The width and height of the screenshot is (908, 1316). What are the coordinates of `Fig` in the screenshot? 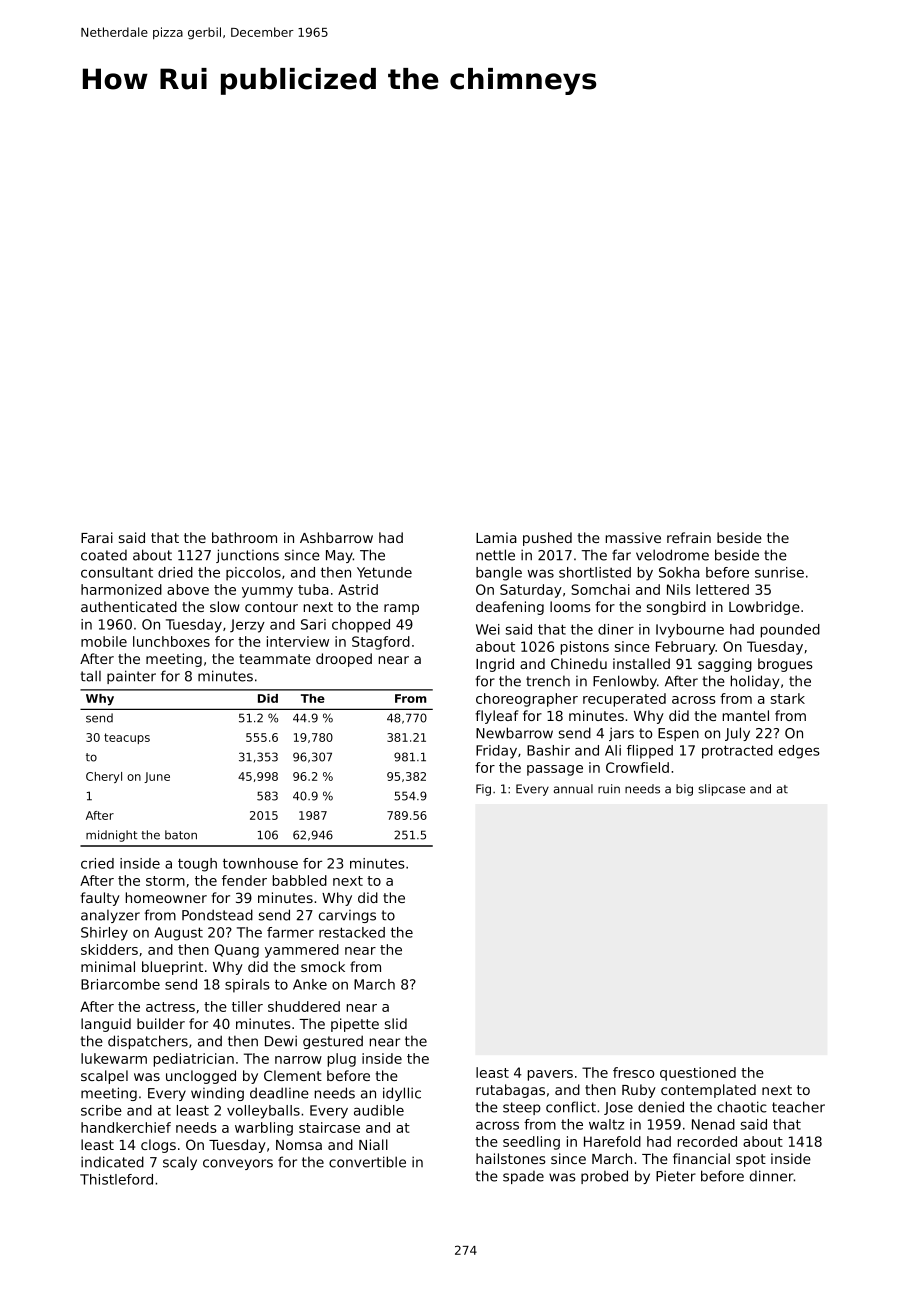 It's located at (483, 790).
